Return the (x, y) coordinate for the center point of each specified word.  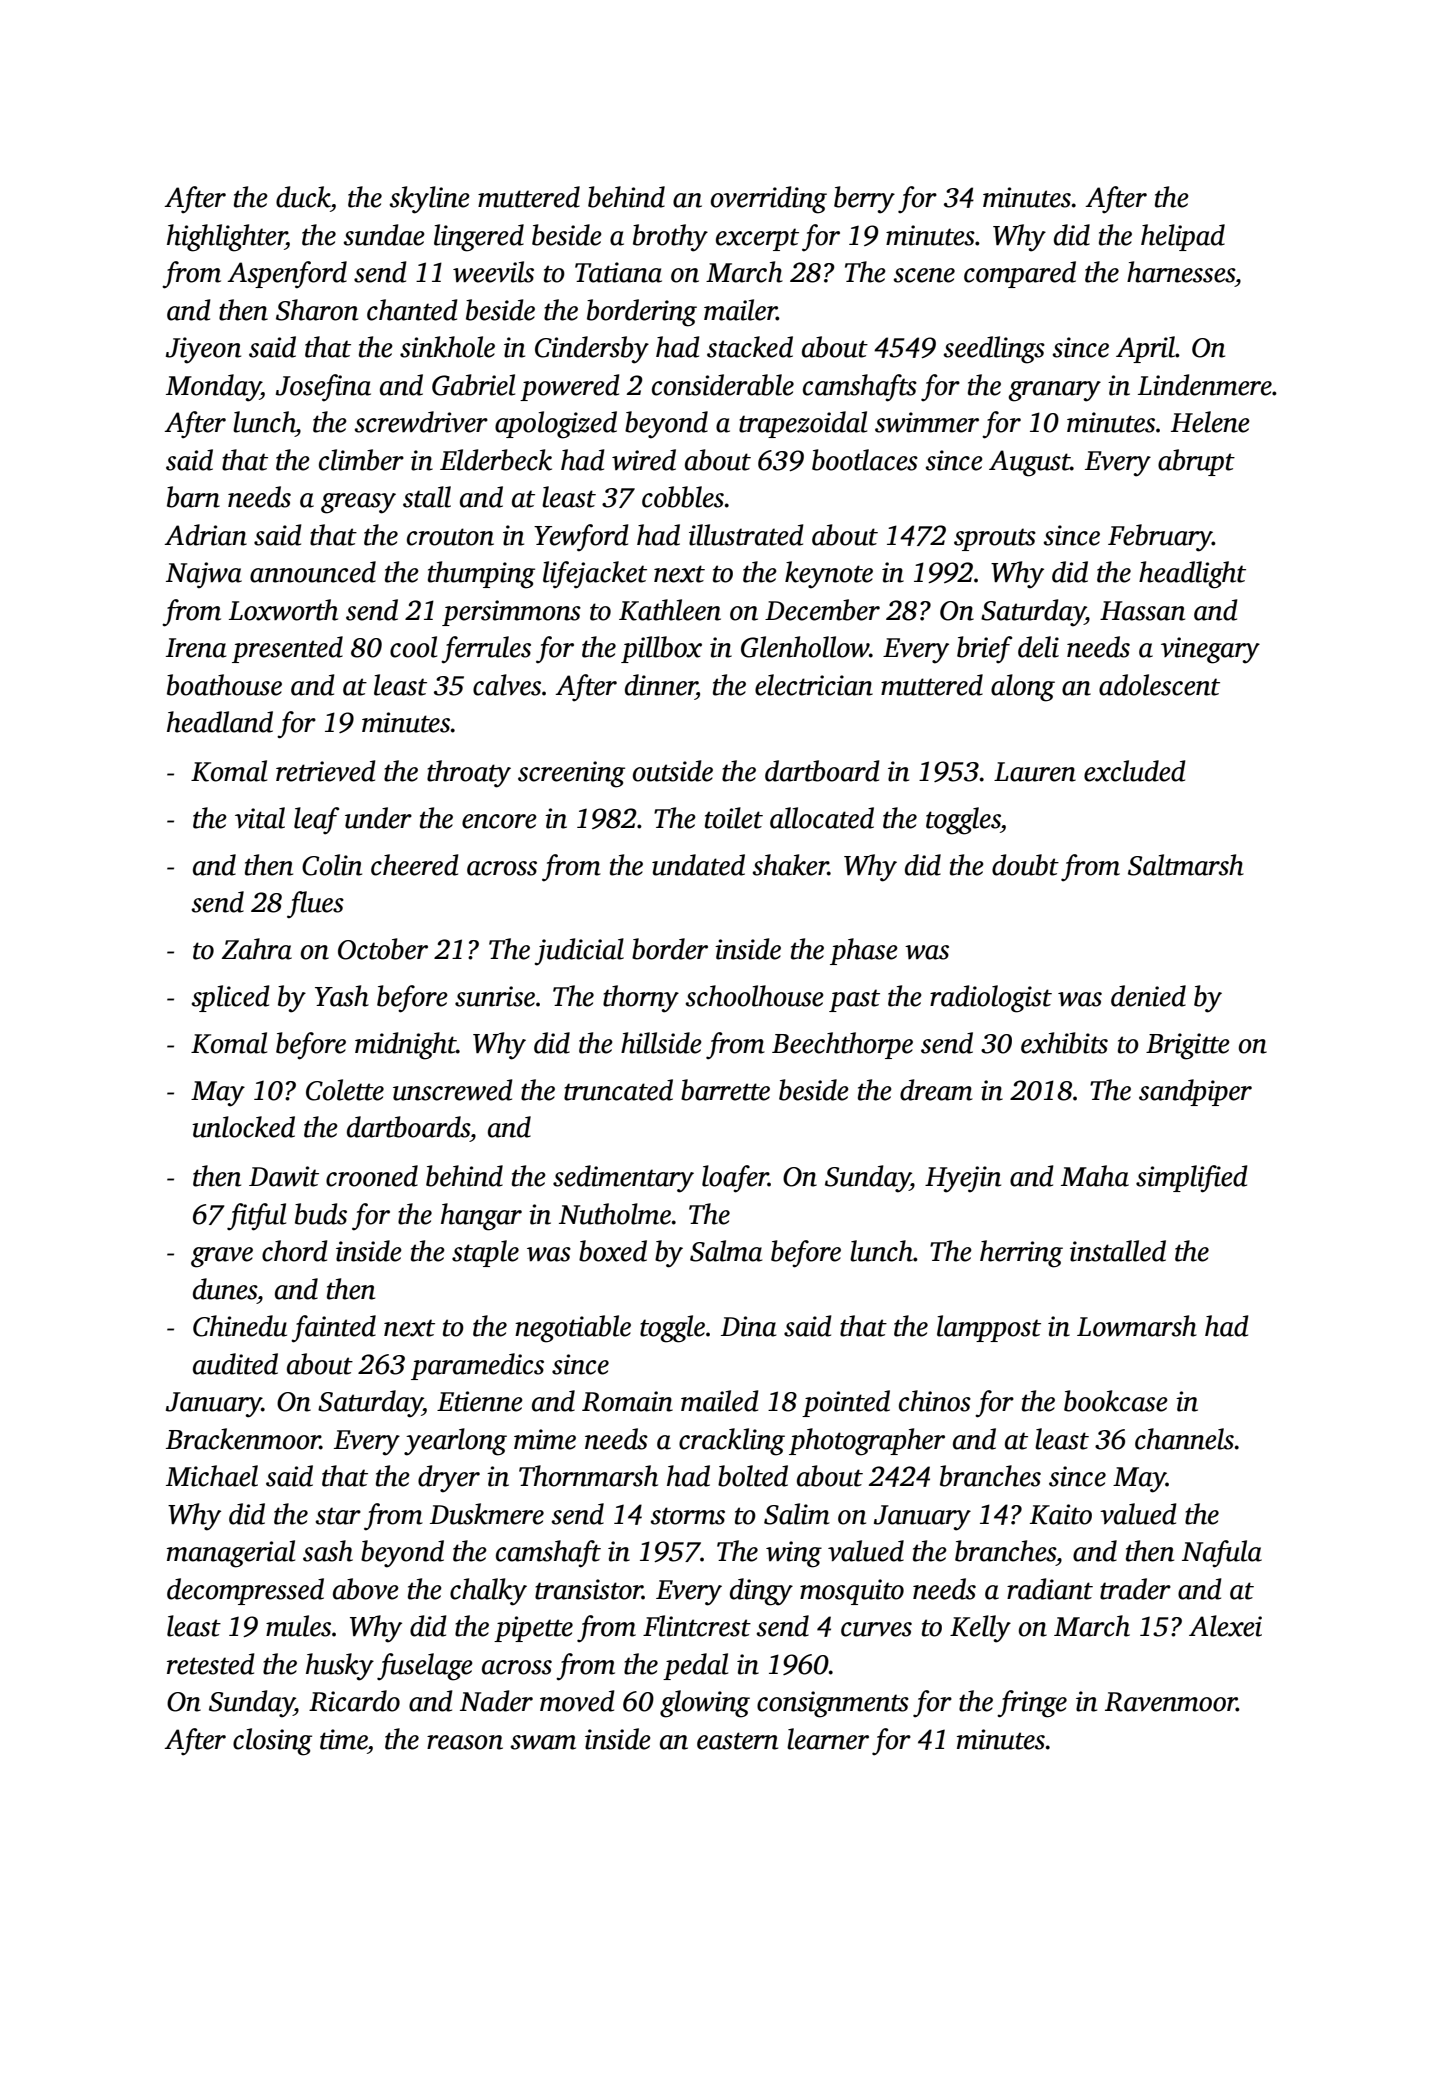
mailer (740, 310)
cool (413, 647)
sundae (384, 235)
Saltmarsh (1186, 865)
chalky (488, 1592)
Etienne (480, 1401)
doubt (1025, 865)
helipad (1183, 237)
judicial (579, 952)
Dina (748, 1326)
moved (577, 1701)
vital (260, 818)
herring (1021, 1254)
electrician (814, 685)
